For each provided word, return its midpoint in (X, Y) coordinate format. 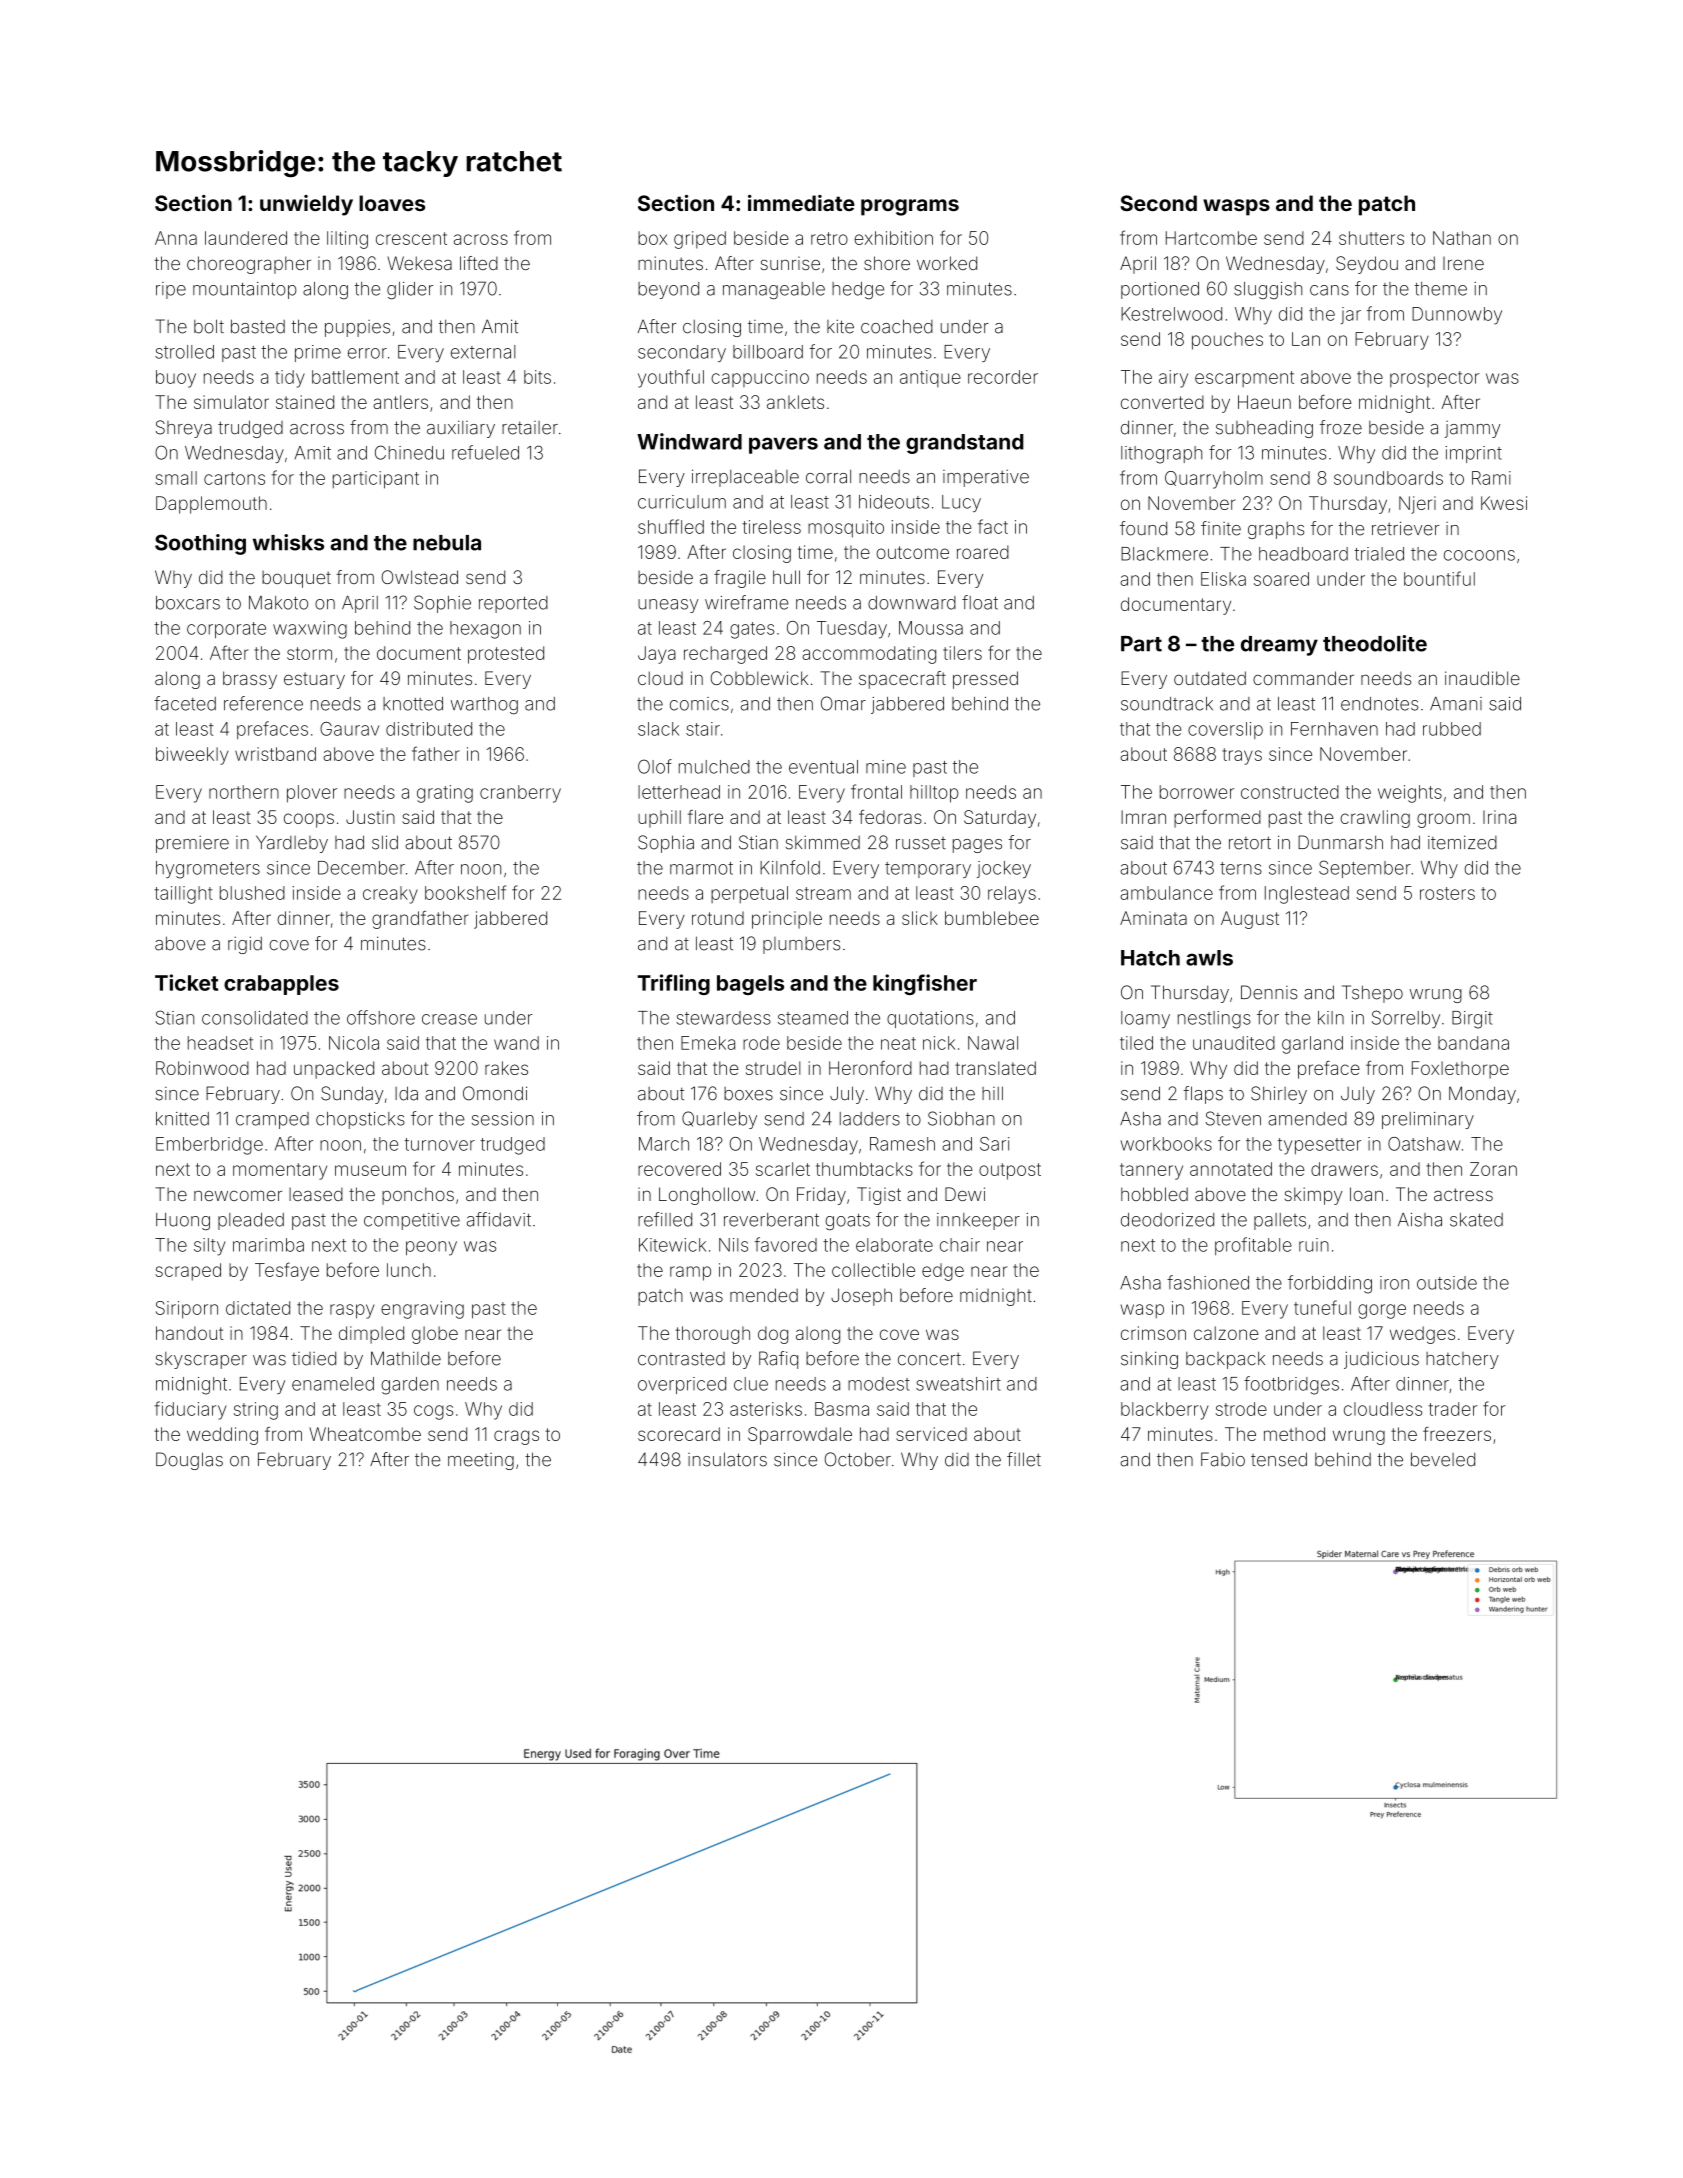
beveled (1443, 1459)
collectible (873, 1270)
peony (431, 1248)
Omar (843, 703)
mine (886, 767)
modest (879, 1384)
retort (1250, 843)
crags (516, 1437)
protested (506, 655)
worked (947, 263)
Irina (1499, 817)
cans (1329, 290)
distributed (429, 729)
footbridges (1291, 1385)
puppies (357, 328)
